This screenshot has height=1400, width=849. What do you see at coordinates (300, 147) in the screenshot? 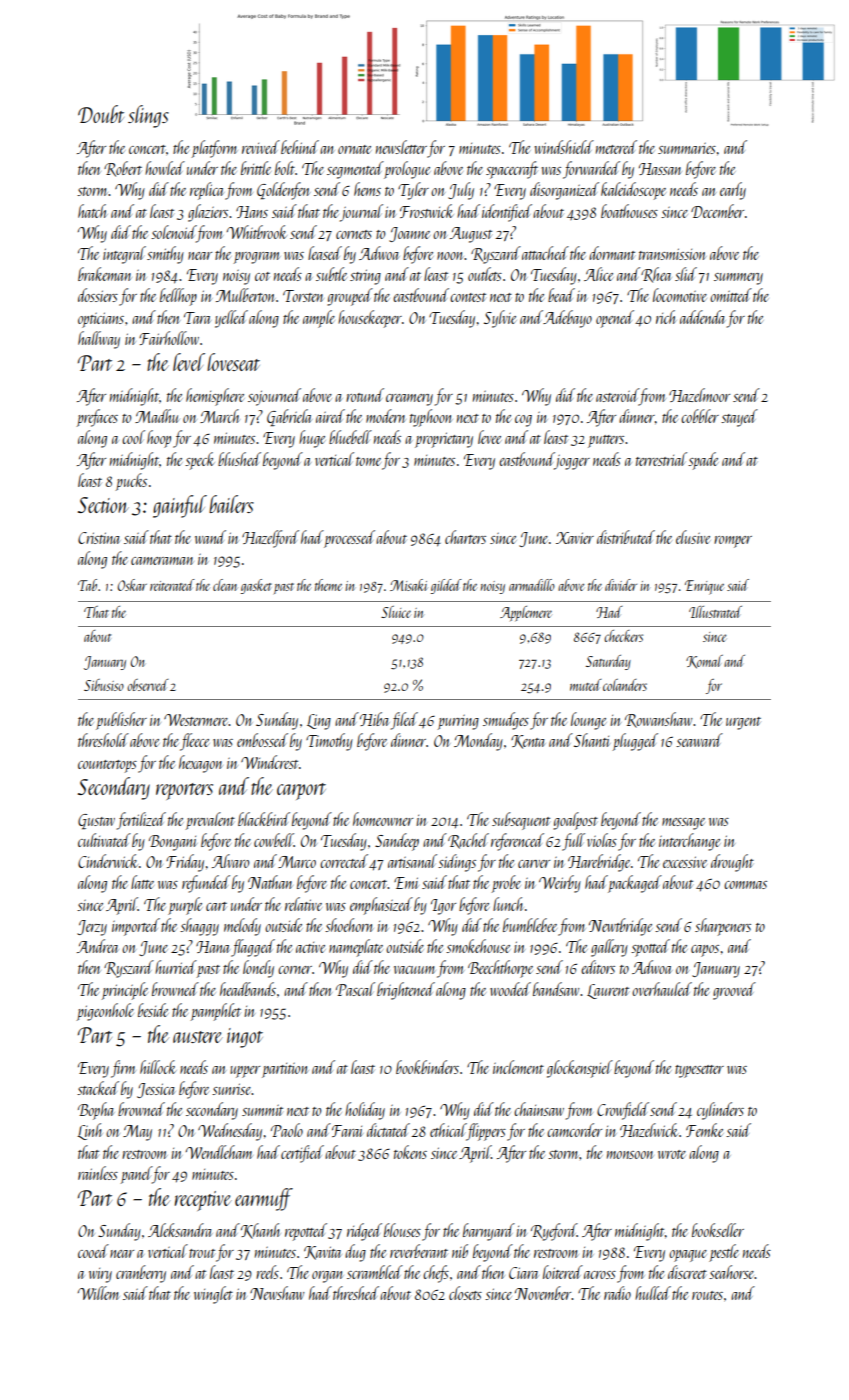
I see `behind` at bounding box center [300, 147].
